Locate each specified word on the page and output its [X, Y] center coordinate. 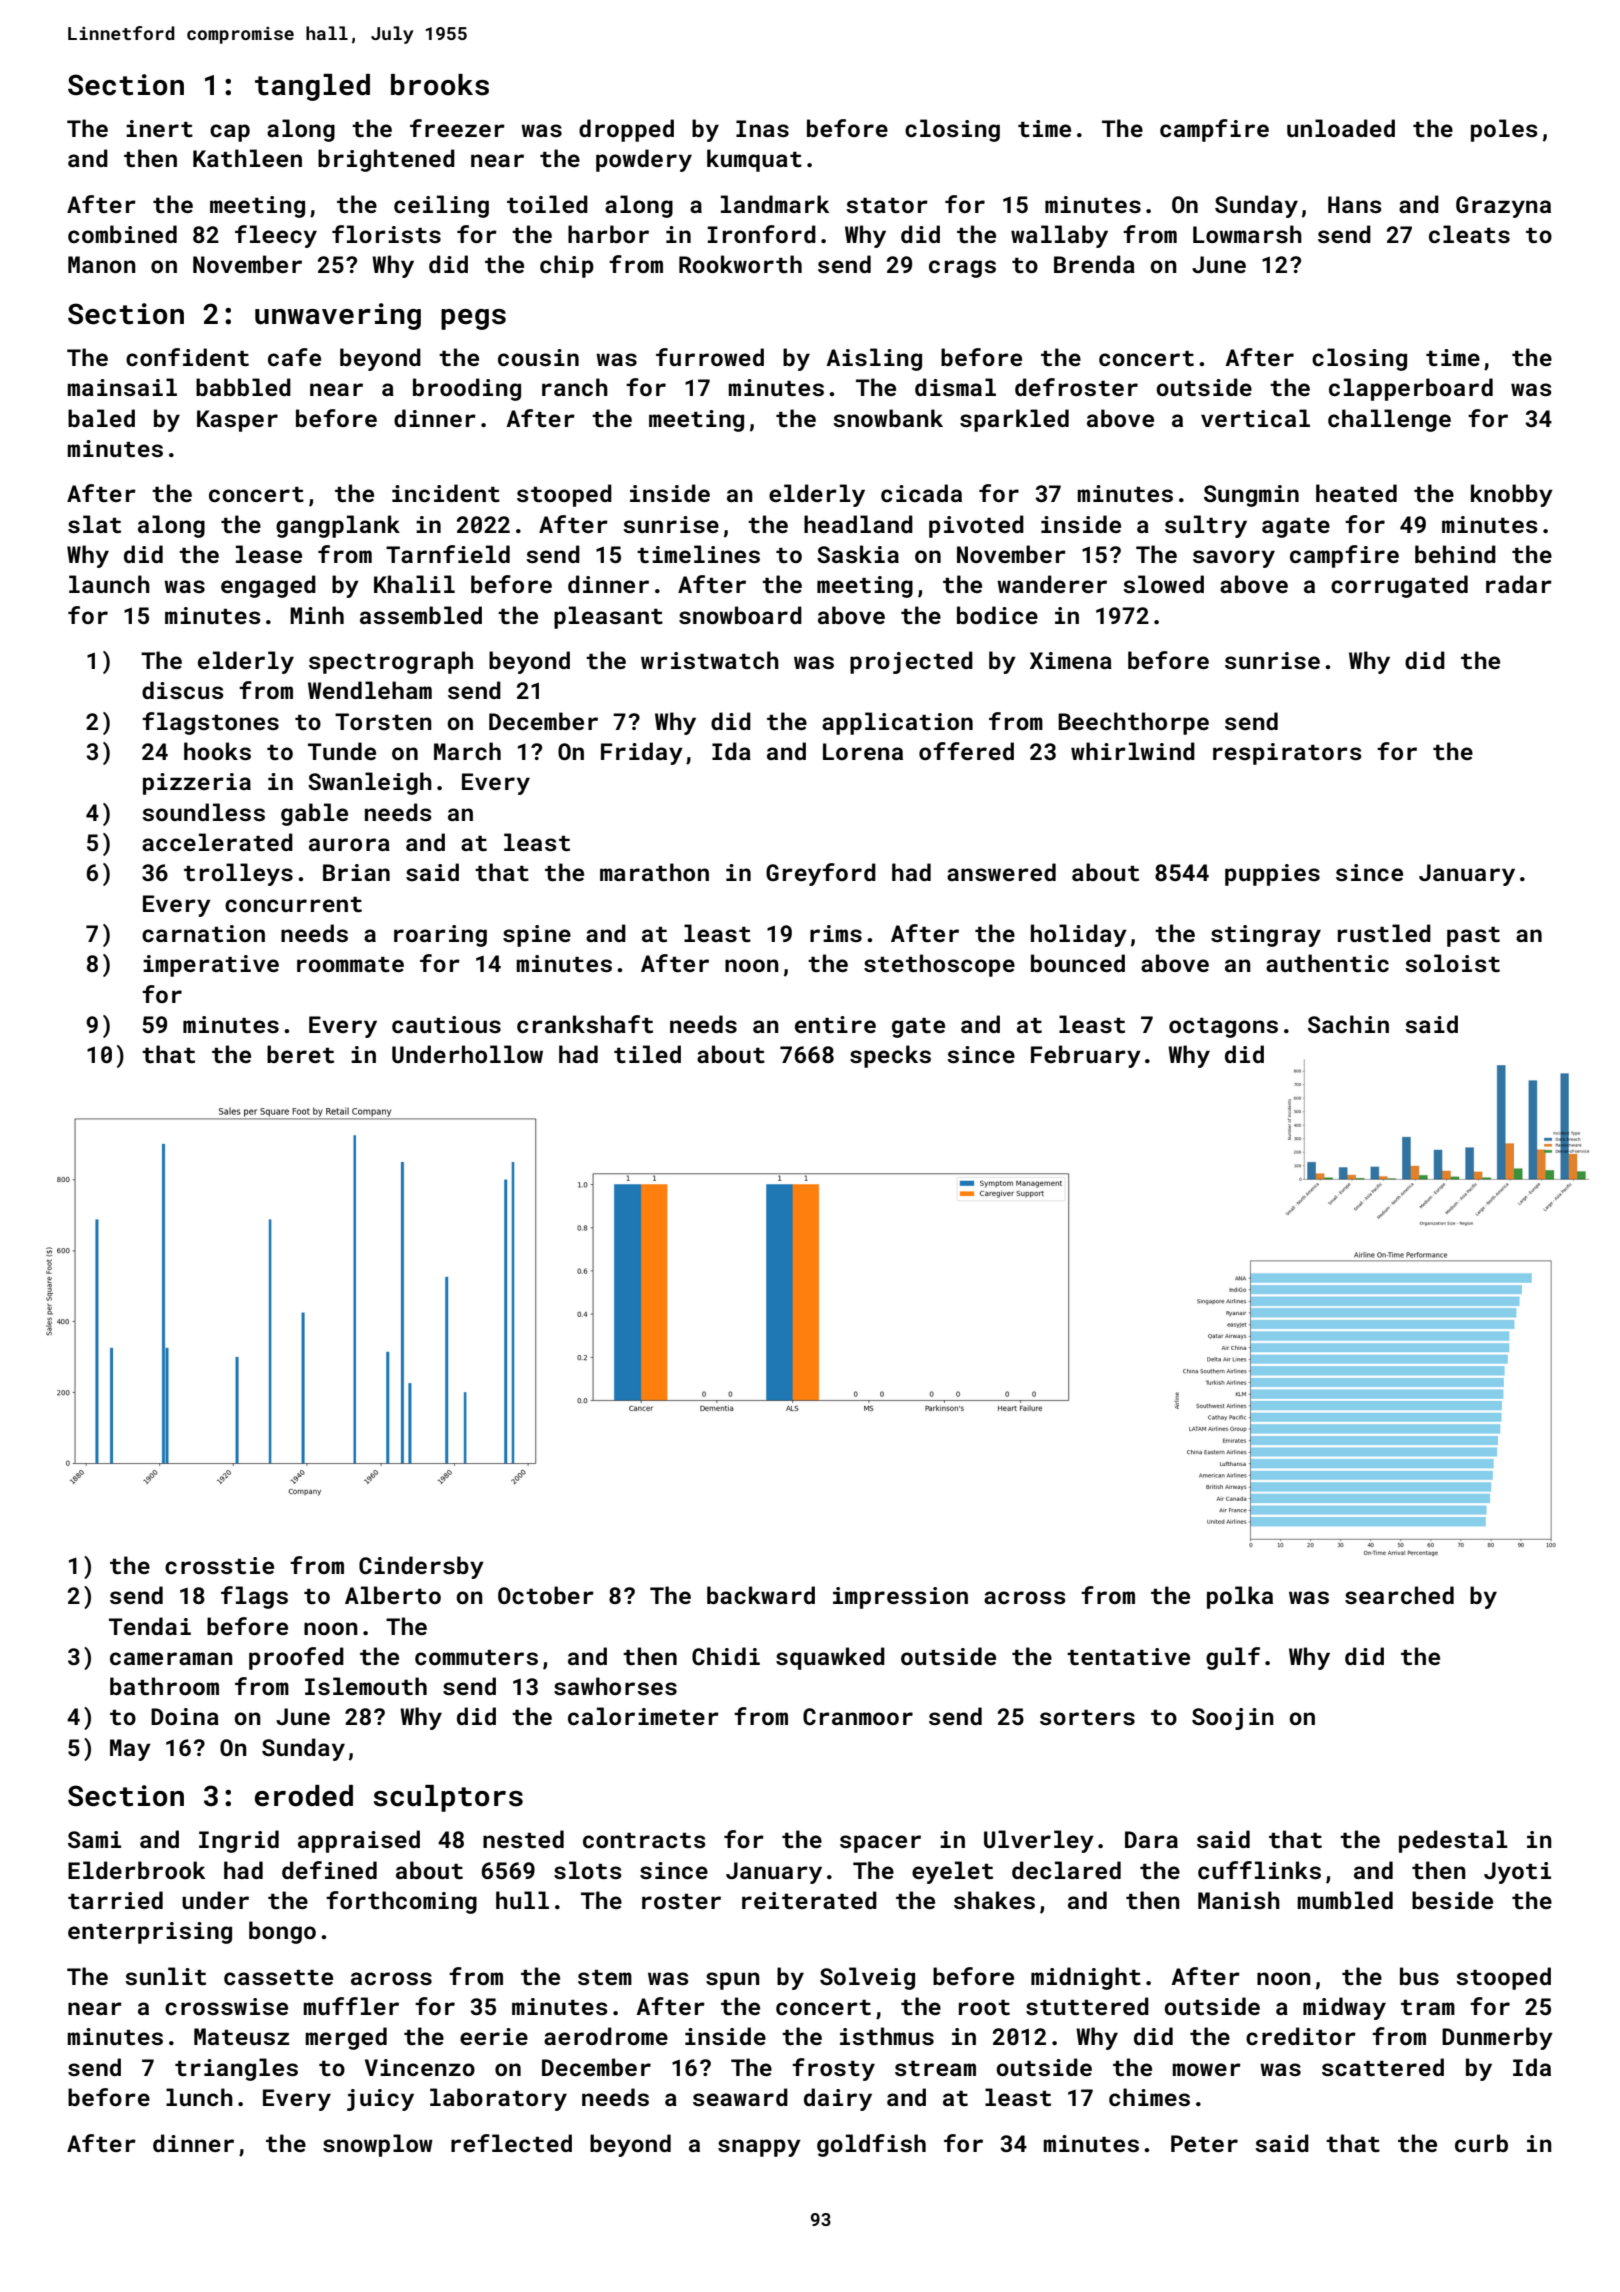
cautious [446, 1024]
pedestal [1453, 1841]
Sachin [1348, 1024]
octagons [1223, 1028]
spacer [880, 1844]
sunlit [165, 1976]
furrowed [710, 357]
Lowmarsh [1247, 234]
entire [835, 1024]
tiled [647, 1054]
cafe [294, 357]
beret [300, 1054]
